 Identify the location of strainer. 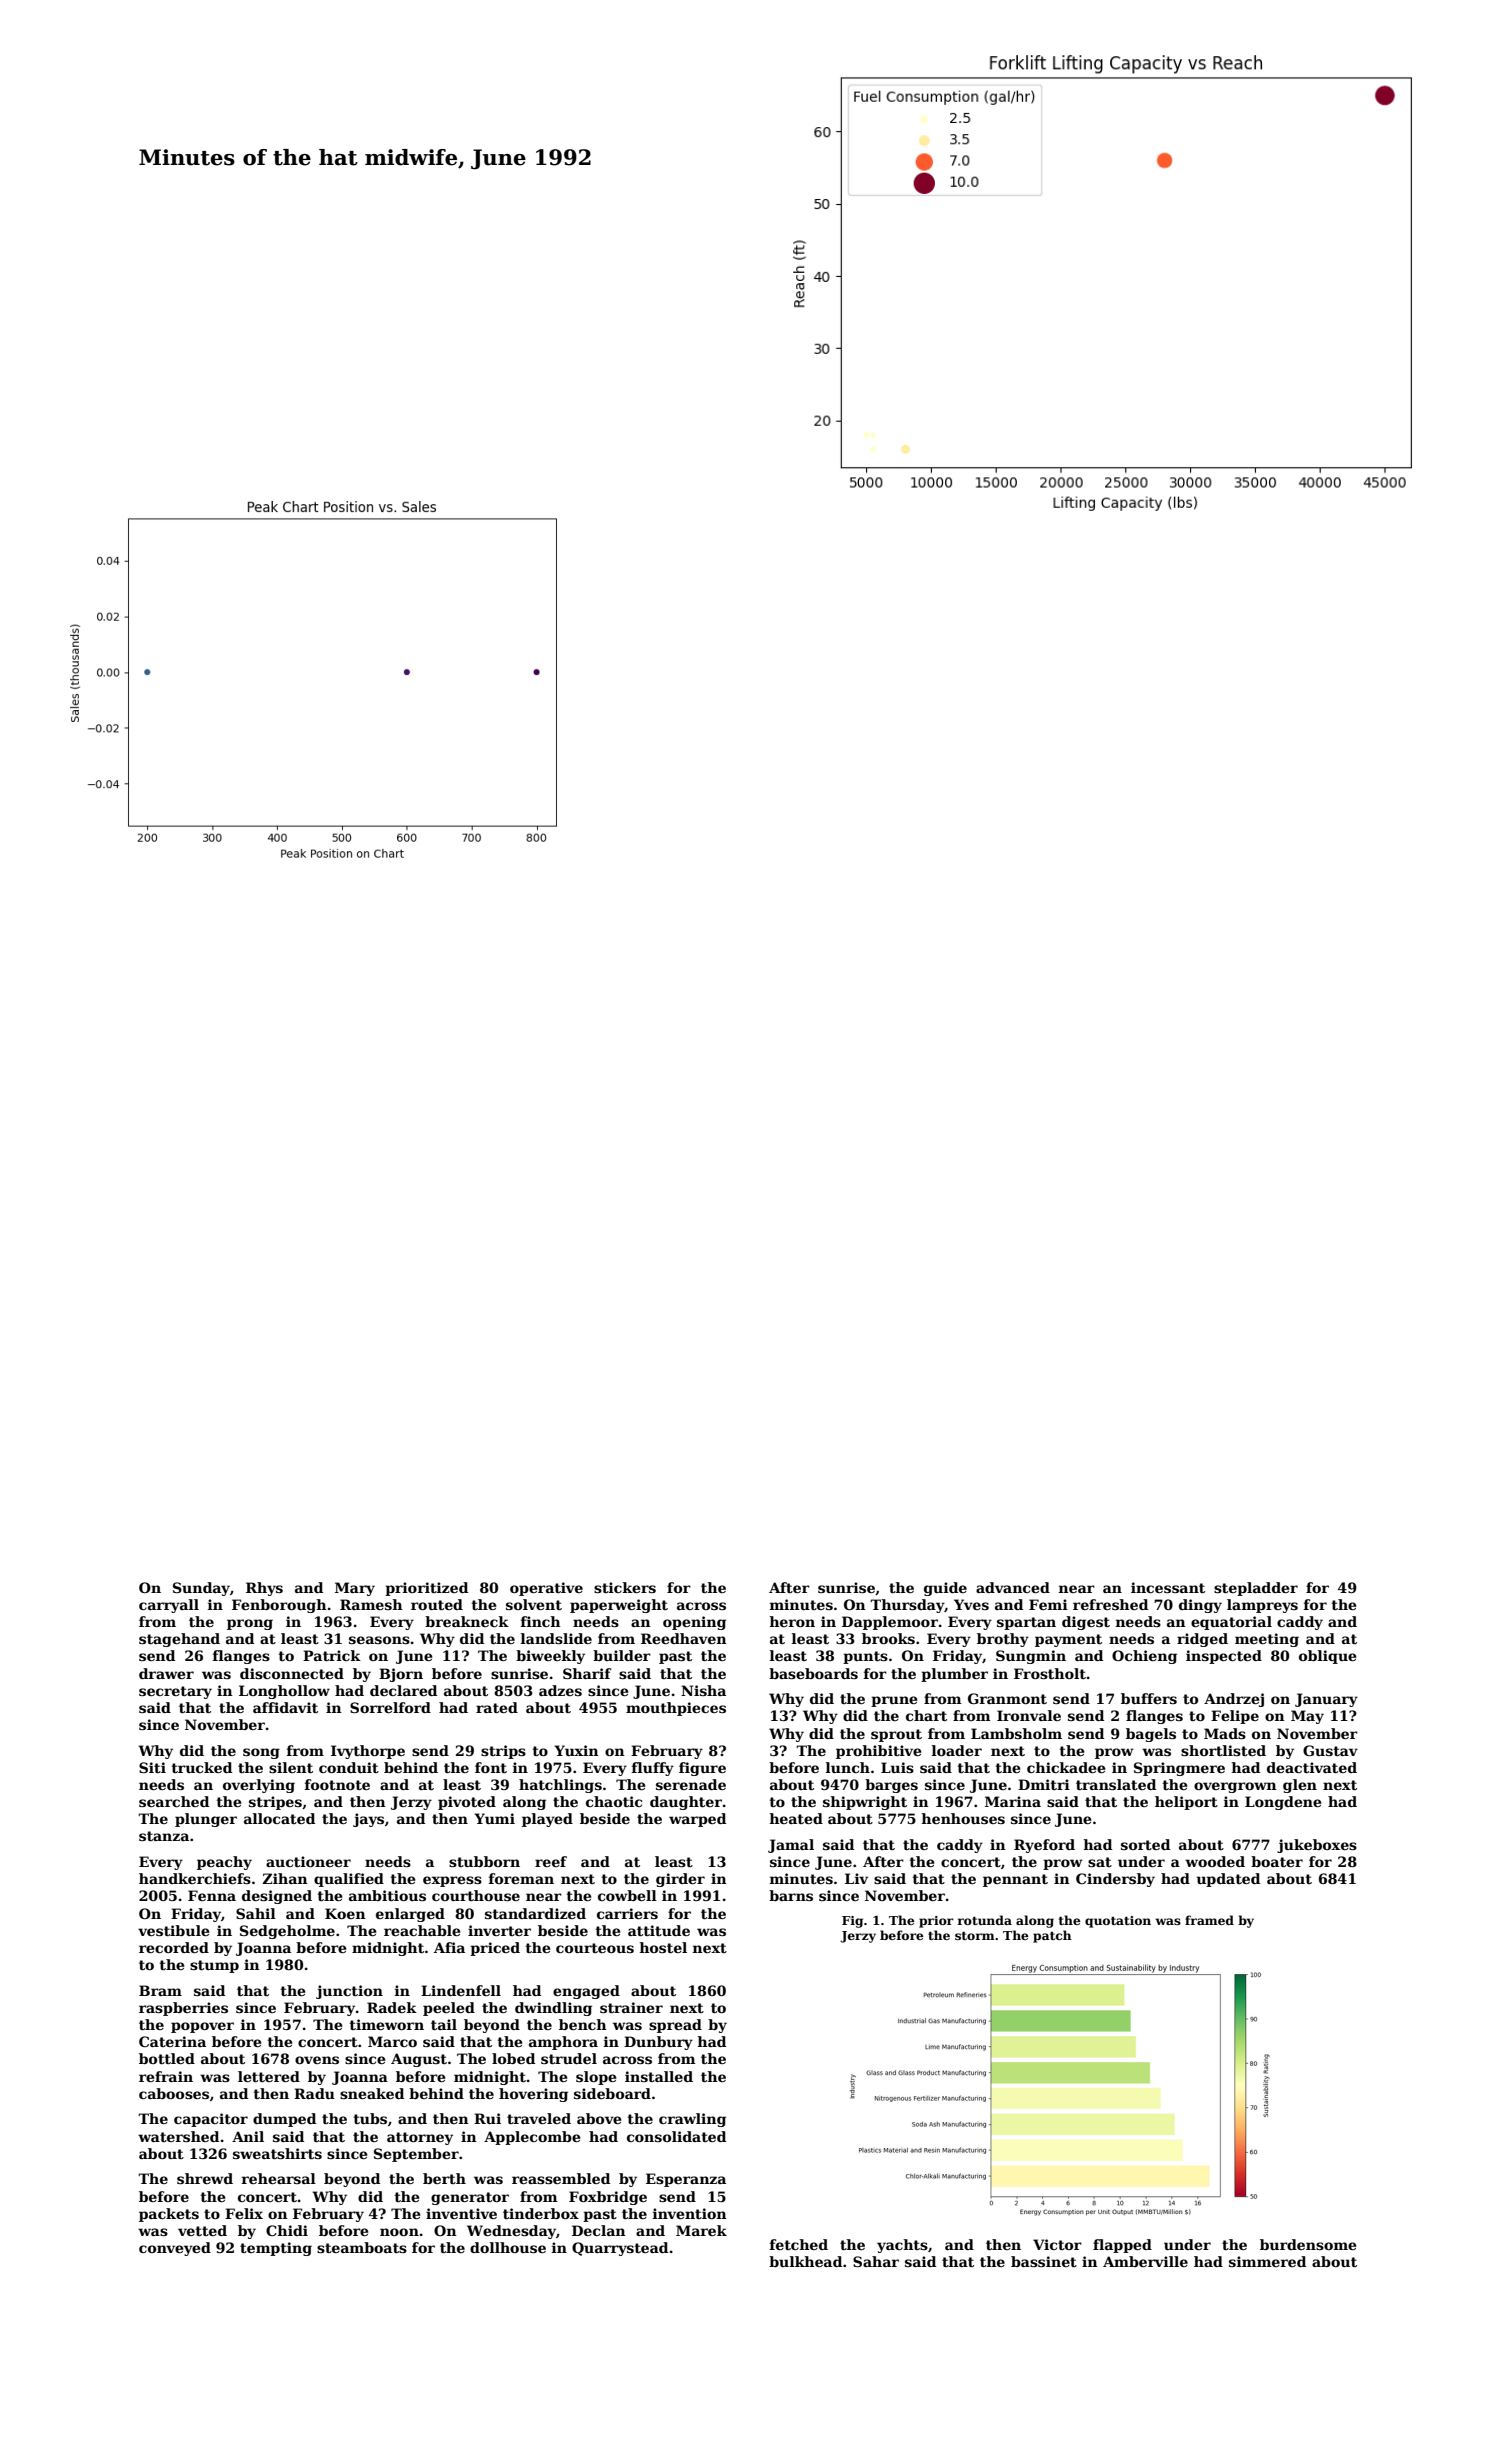
(631, 2007).
